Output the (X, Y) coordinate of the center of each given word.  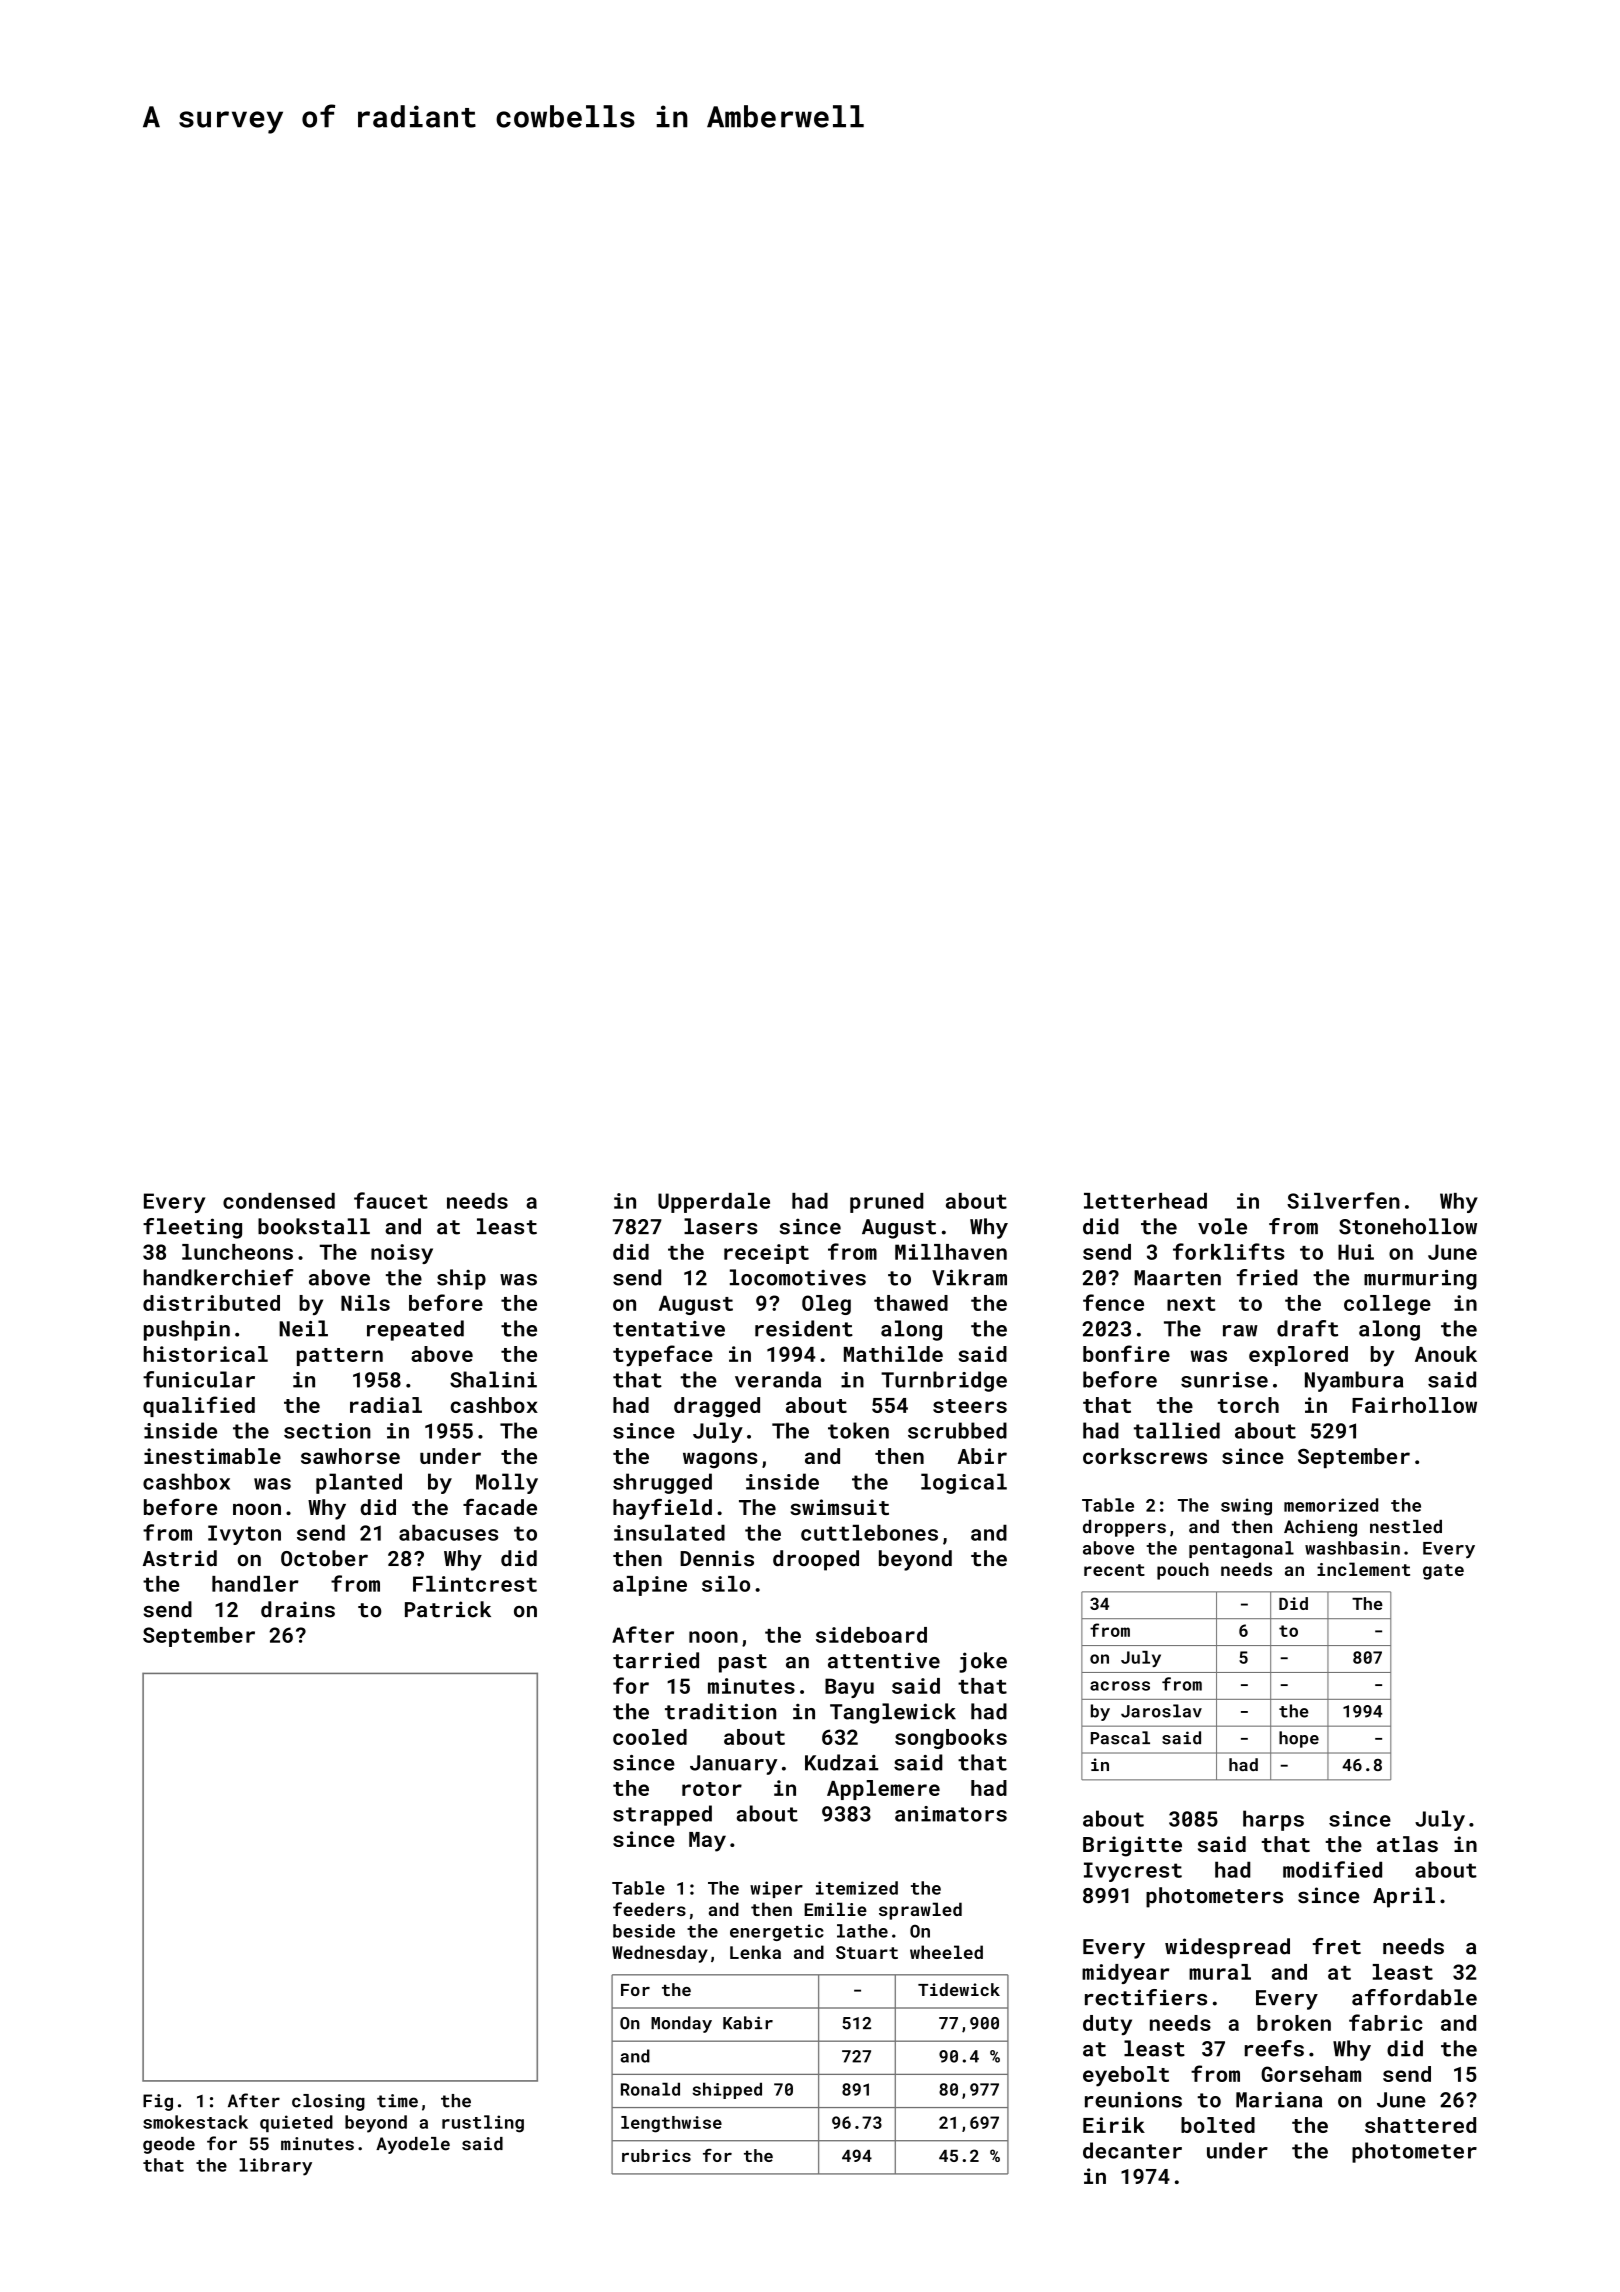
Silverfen (1343, 1200)
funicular (199, 1379)
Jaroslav (1161, 1711)
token (858, 1430)
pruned (886, 1203)
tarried (656, 1660)
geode (169, 2145)
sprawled (920, 1911)
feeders (649, 1909)
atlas (1407, 1844)
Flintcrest (475, 1584)
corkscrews (1145, 1456)
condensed (279, 1201)
